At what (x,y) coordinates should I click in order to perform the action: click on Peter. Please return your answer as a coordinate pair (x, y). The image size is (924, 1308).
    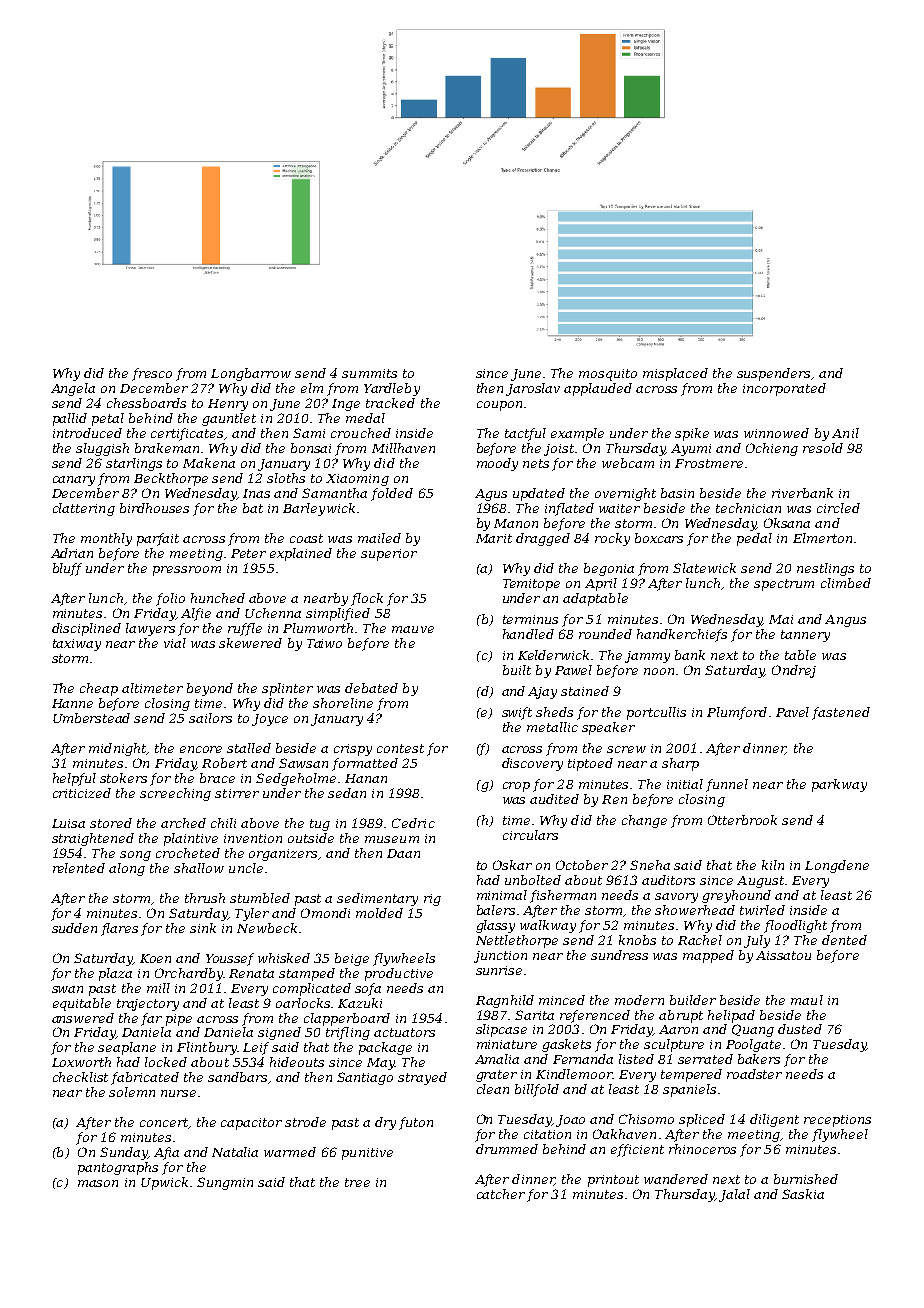
    Looking at the image, I should click on (248, 553).
